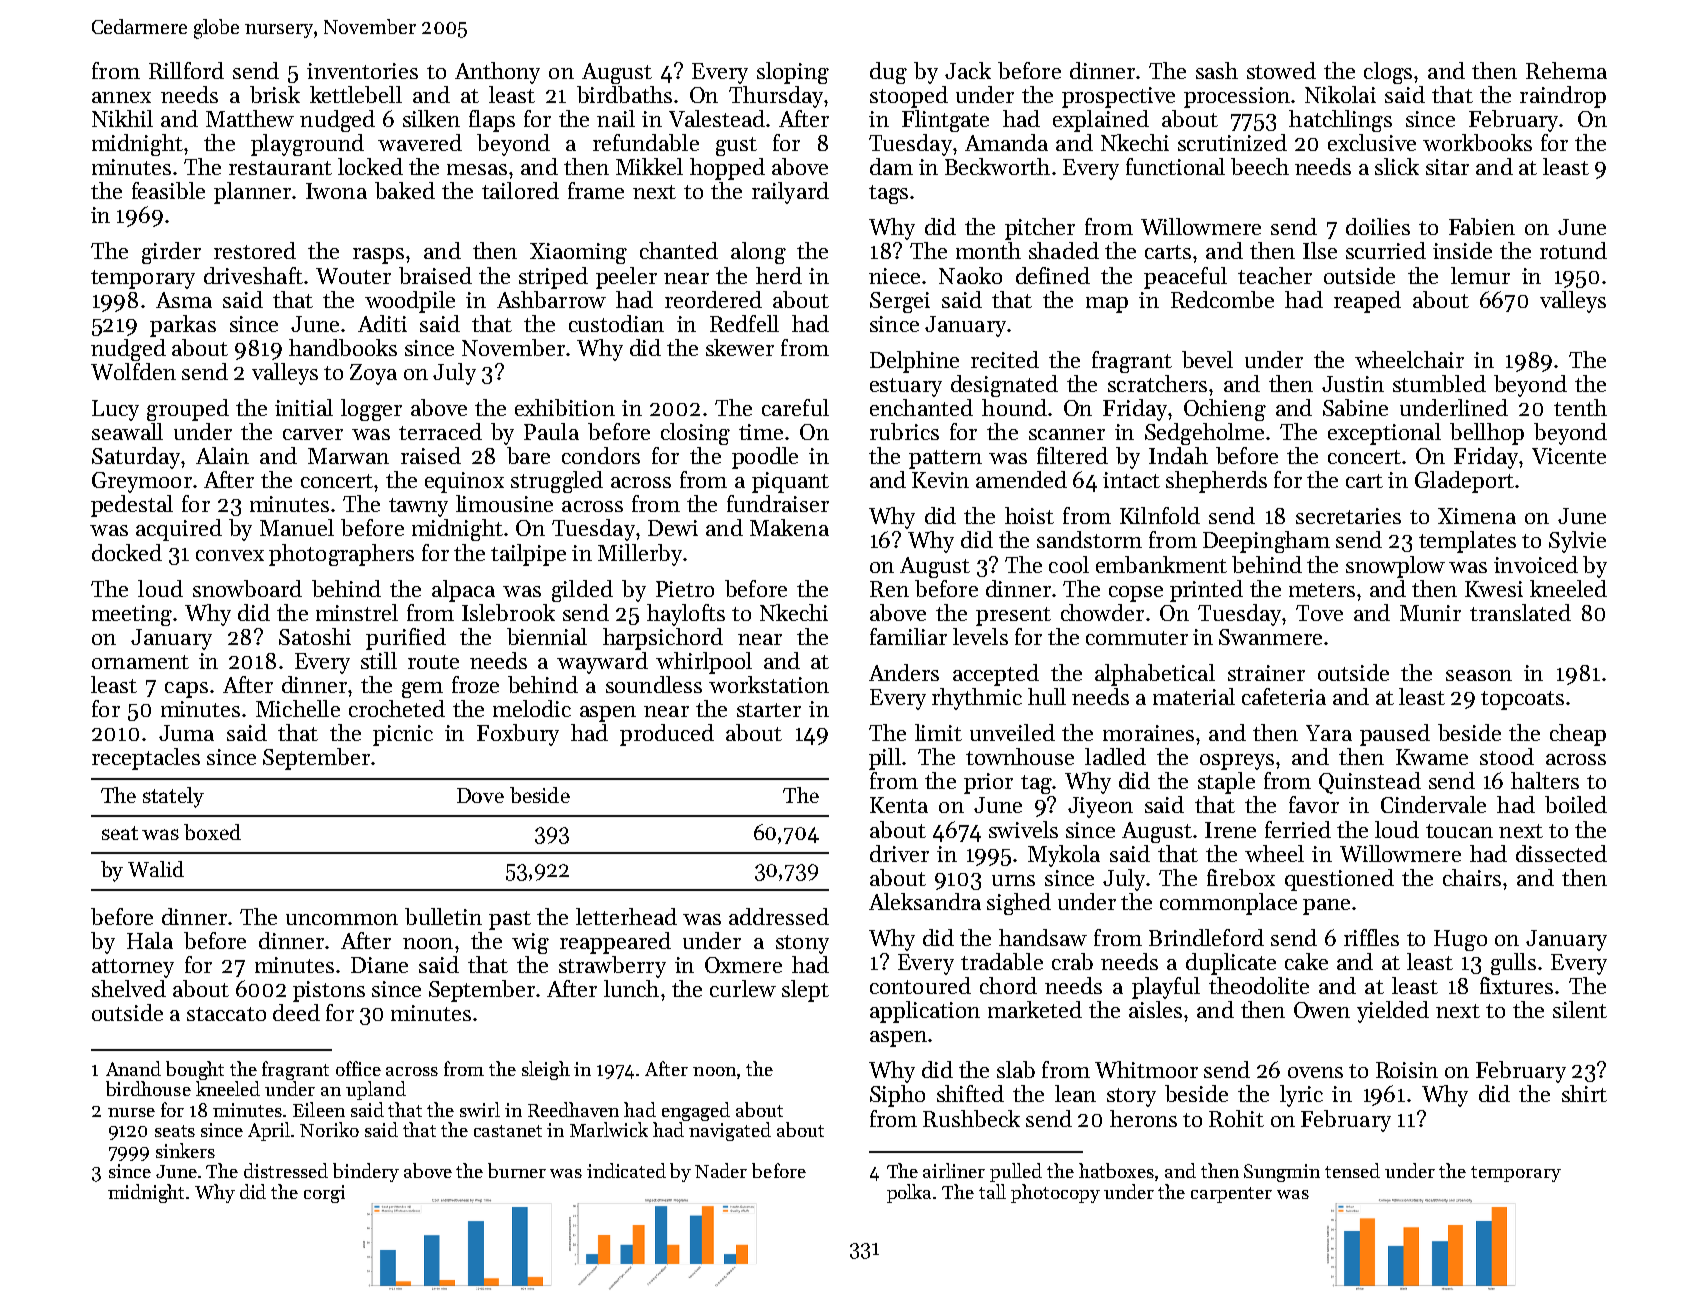 Image resolution: width=1698 pixels, height=1312 pixels. What do you see at coordinates (443, 916) in the screenshot?
I see `bulletin` at bounding box center [443, 916].
